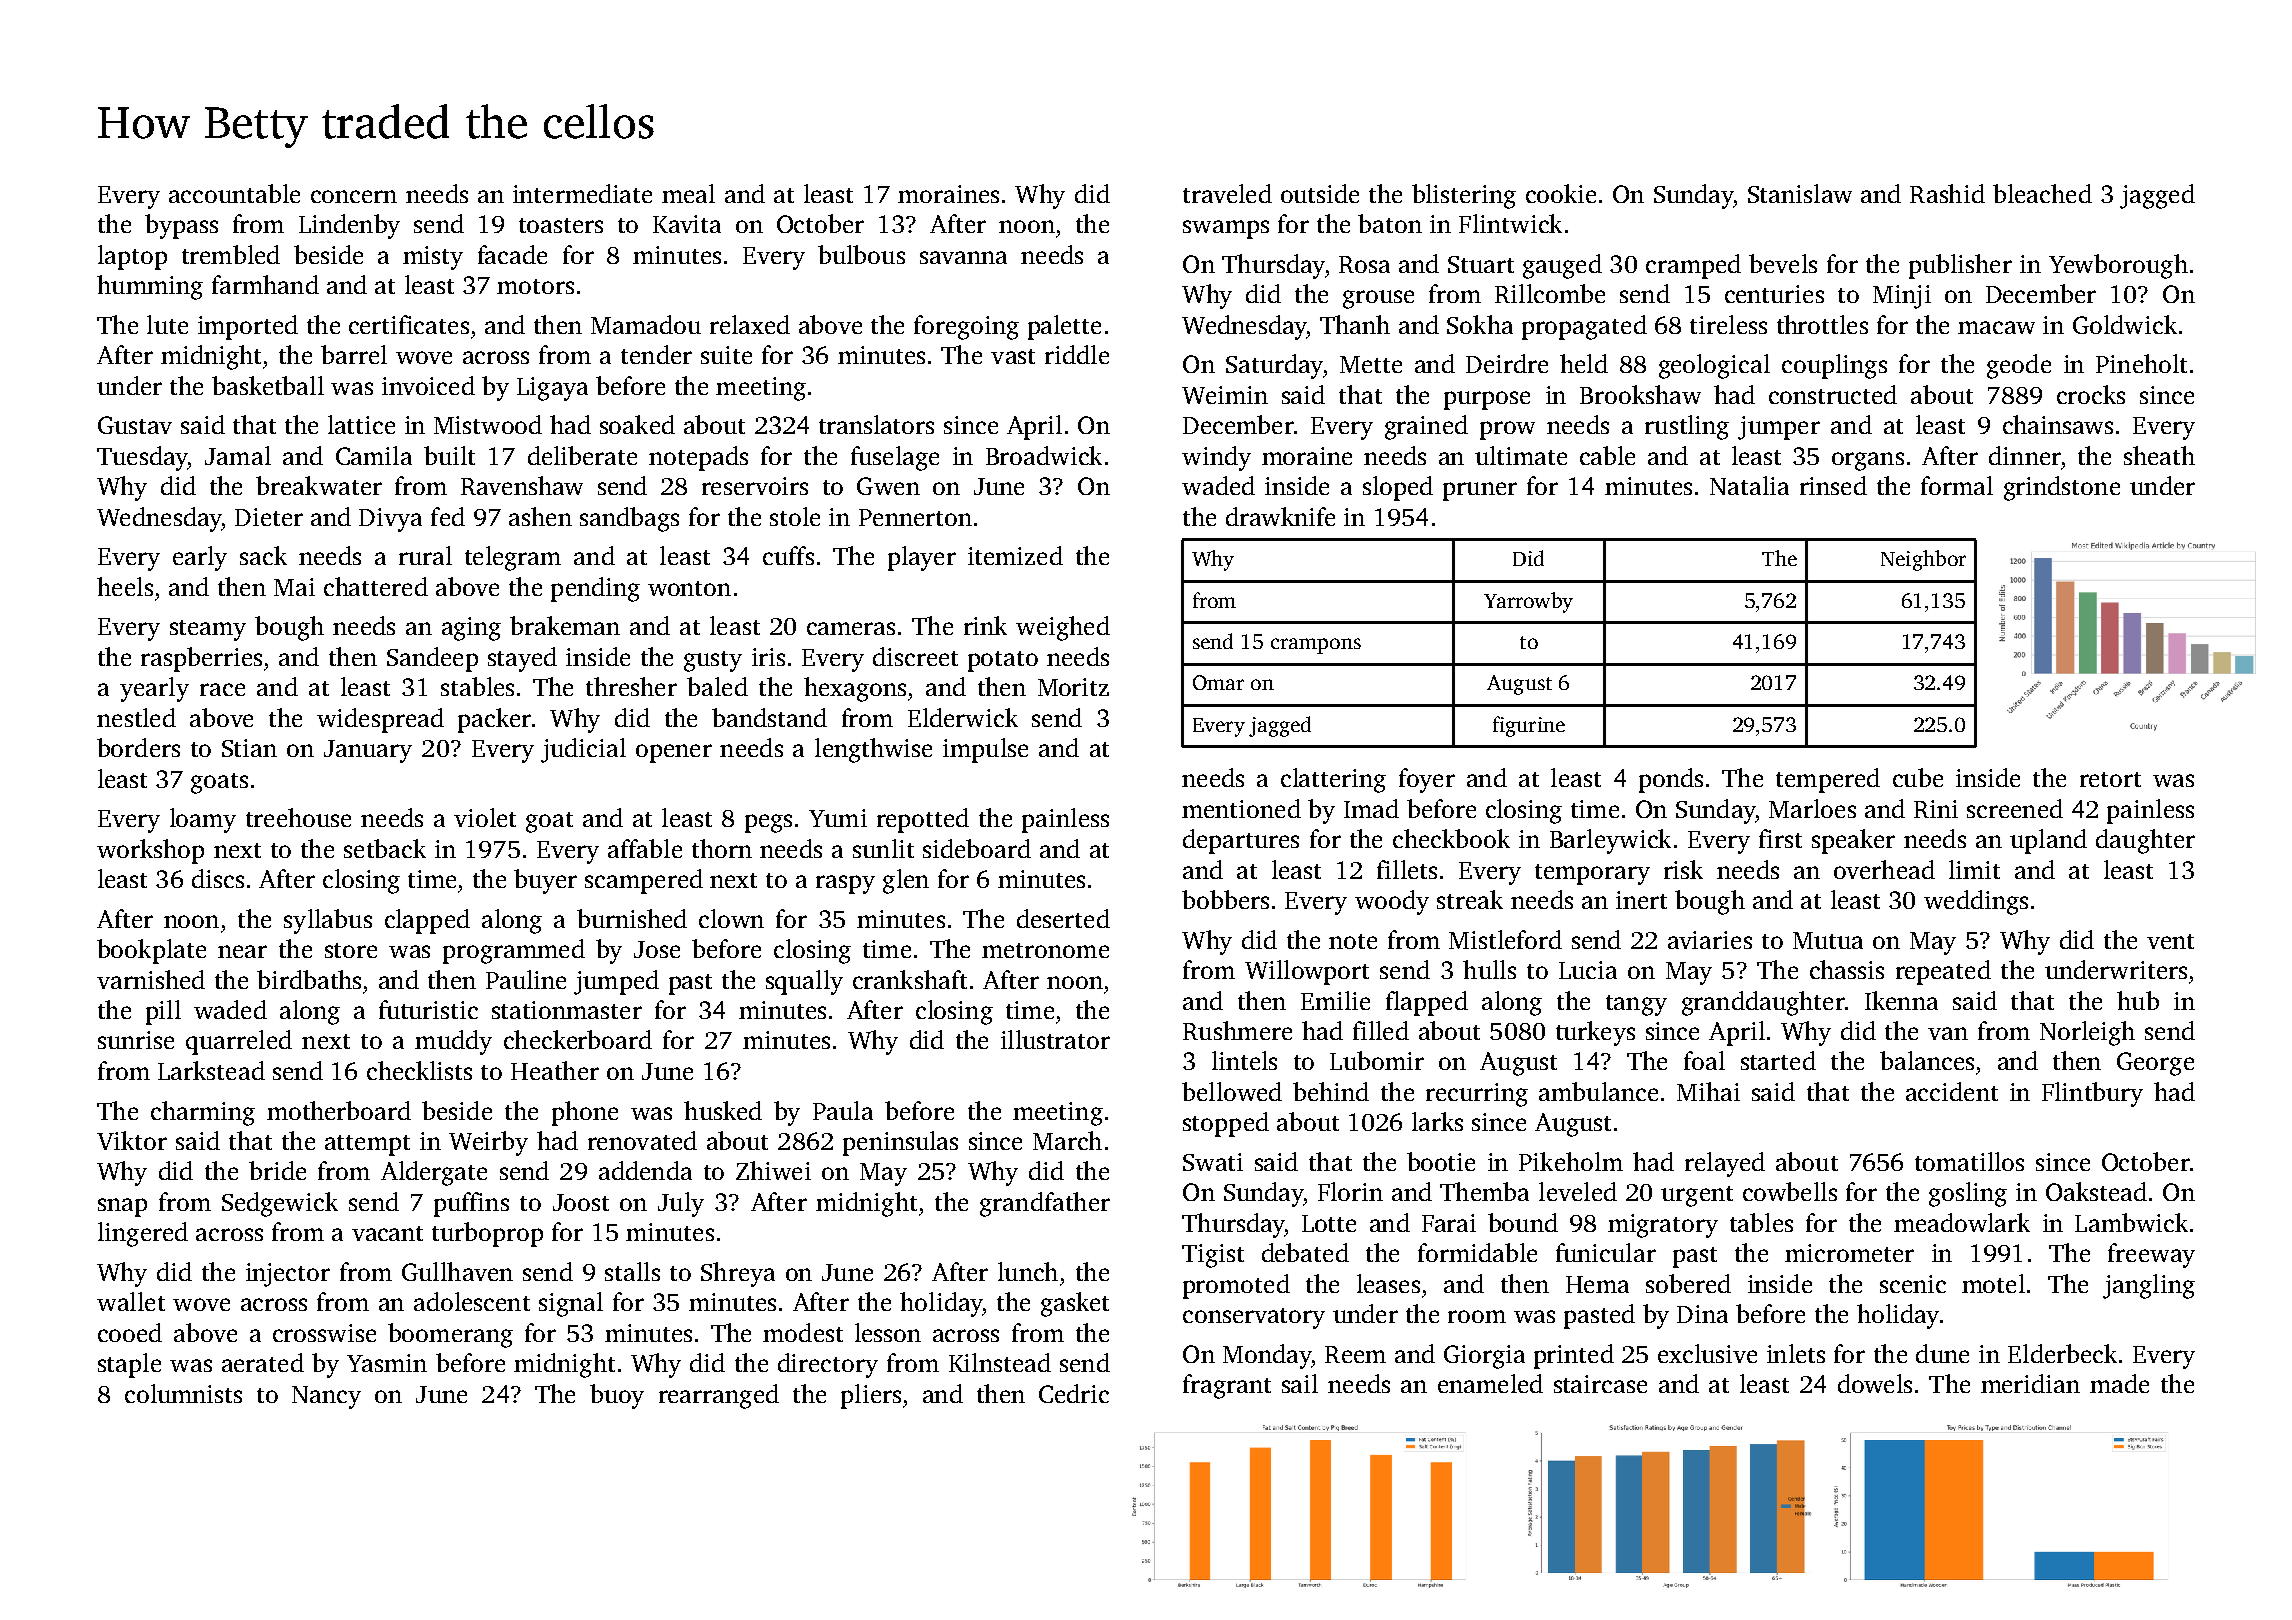 The image size is (2292, 1620). What do you see at coordinates (1241, 841) in the image?
I see `departures` at bounding box center [1241, 841].
